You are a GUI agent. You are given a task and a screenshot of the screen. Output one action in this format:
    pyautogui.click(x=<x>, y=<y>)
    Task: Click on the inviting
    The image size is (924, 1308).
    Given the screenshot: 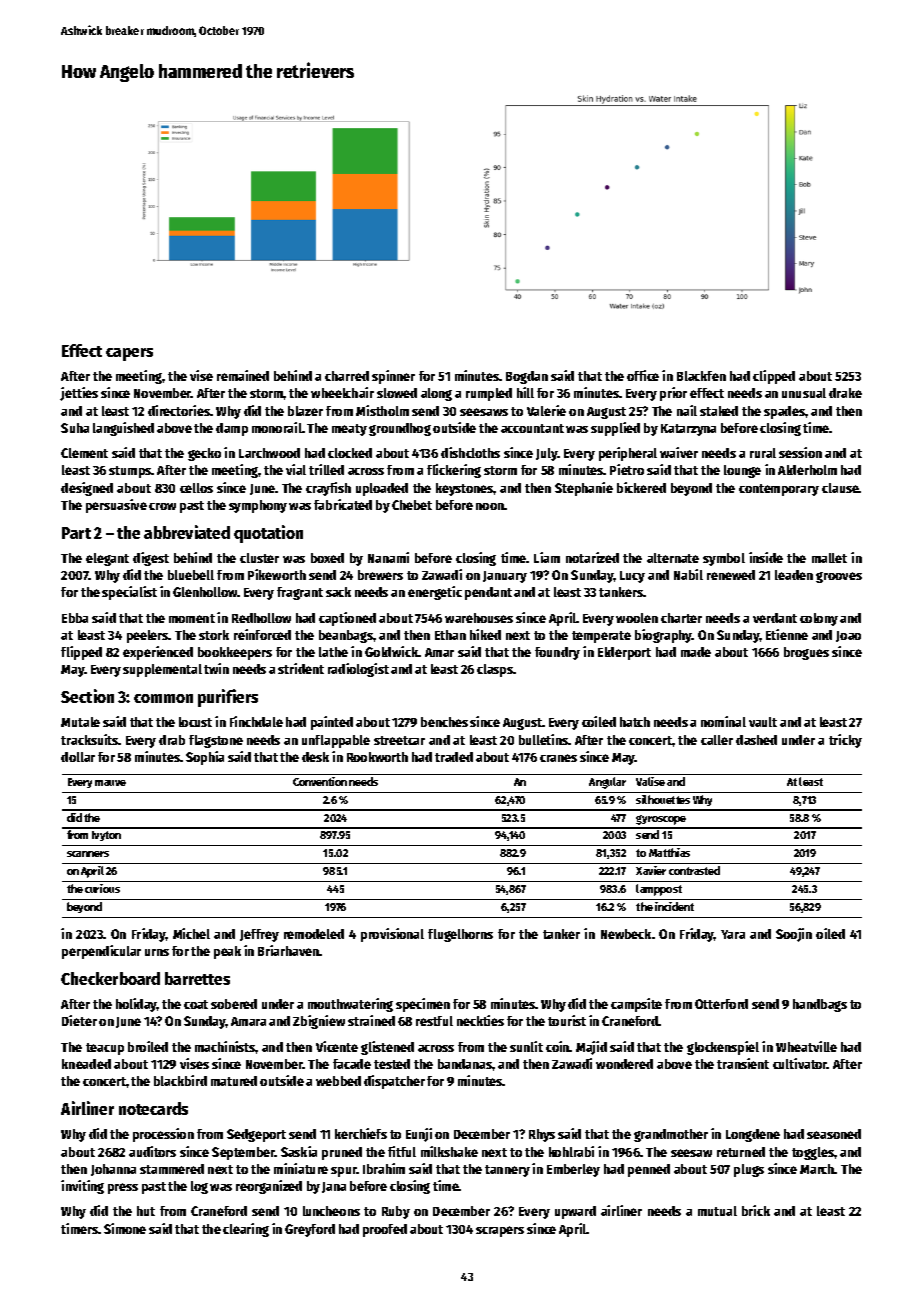 What is the action you would take?
    pyautogui.click(x=82, y=1187)
